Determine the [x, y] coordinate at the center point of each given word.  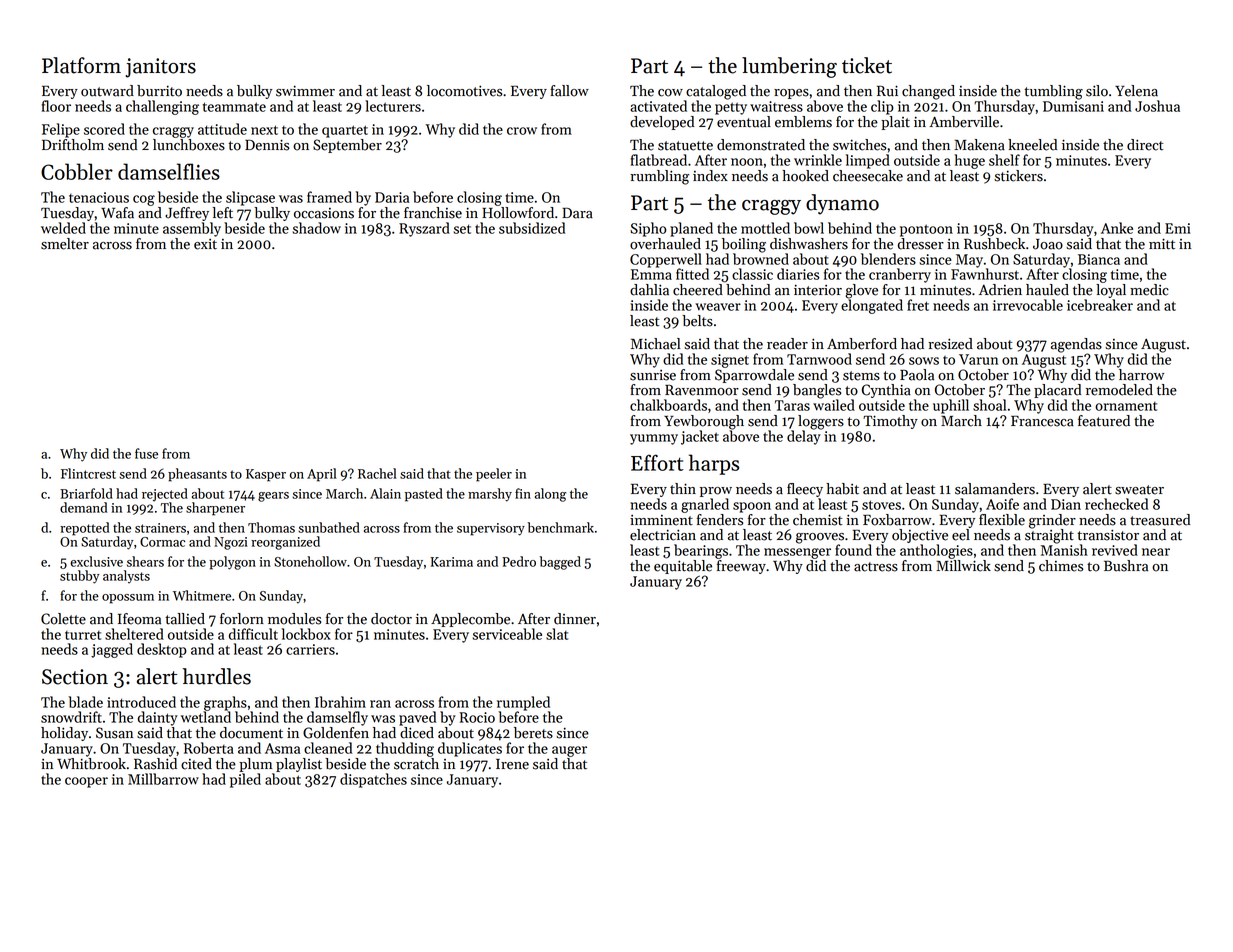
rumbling [659, 177]
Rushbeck [994, 244]
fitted [692, 274]
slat [557, 634]
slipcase [250, 198]
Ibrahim [340, 702]
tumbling [1053, 92]
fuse [146, 453]
